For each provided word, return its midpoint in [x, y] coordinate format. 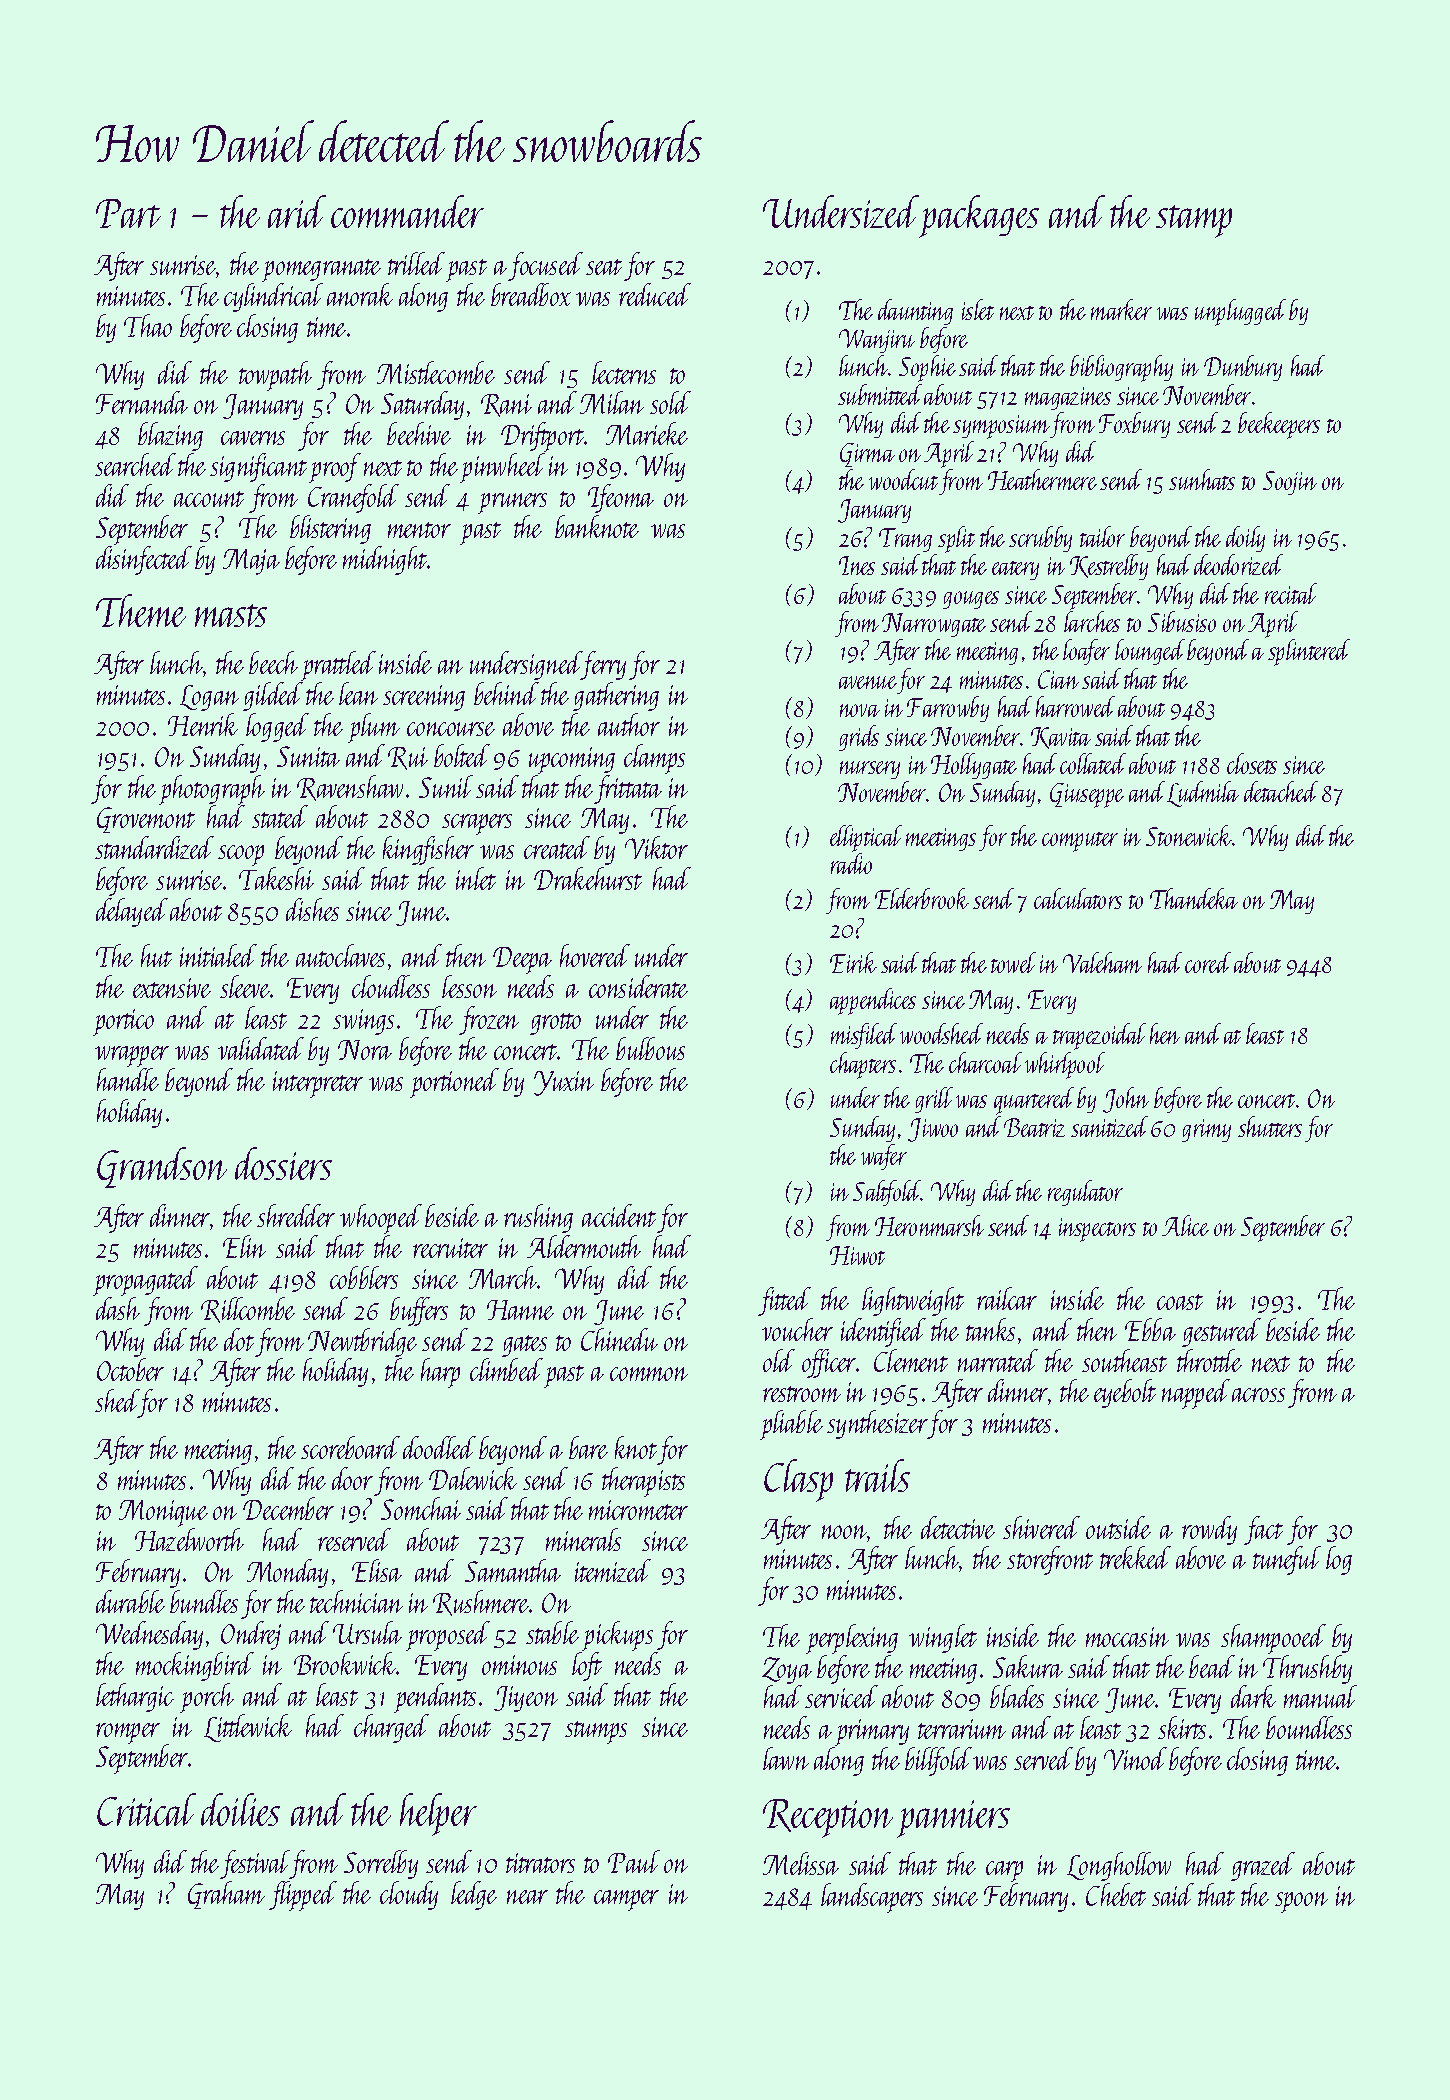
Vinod [1135, 1758]
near [527, 1897]
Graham [226, 1895]
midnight [385, 560]
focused [545, 266]
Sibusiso [1182, 621]
